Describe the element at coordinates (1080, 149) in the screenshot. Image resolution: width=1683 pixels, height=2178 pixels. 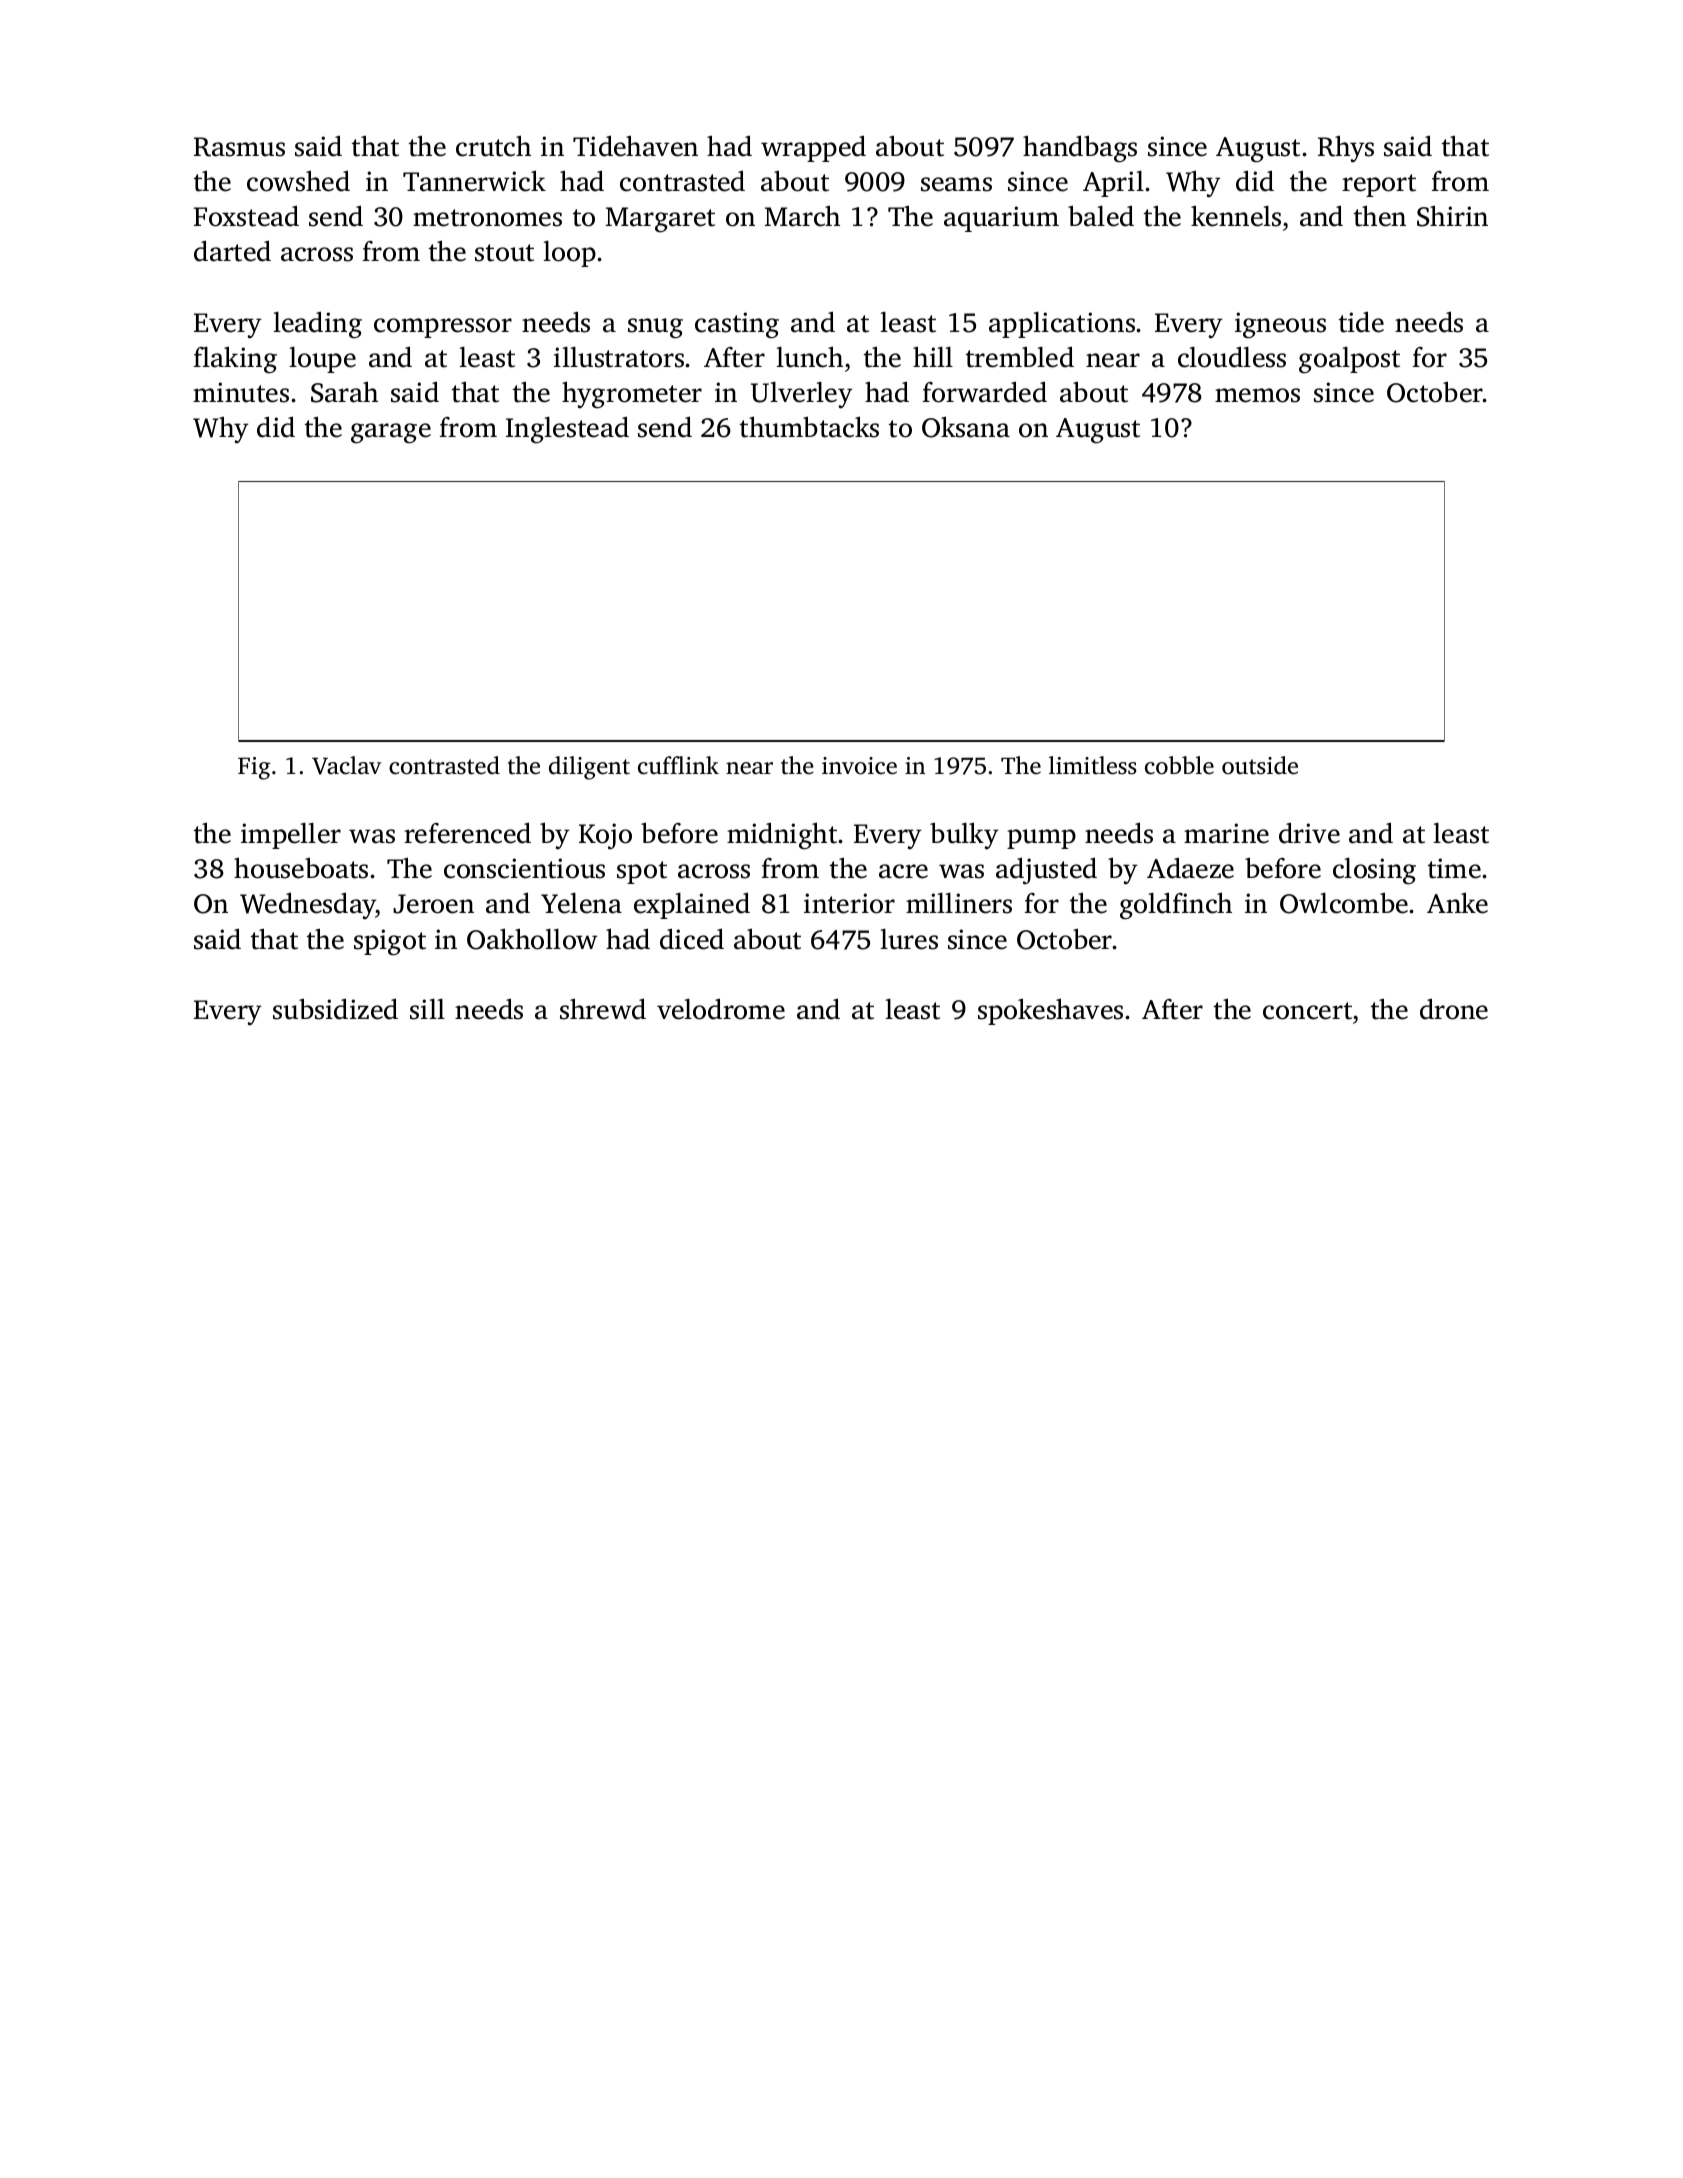
I see `handbags` at that location.
